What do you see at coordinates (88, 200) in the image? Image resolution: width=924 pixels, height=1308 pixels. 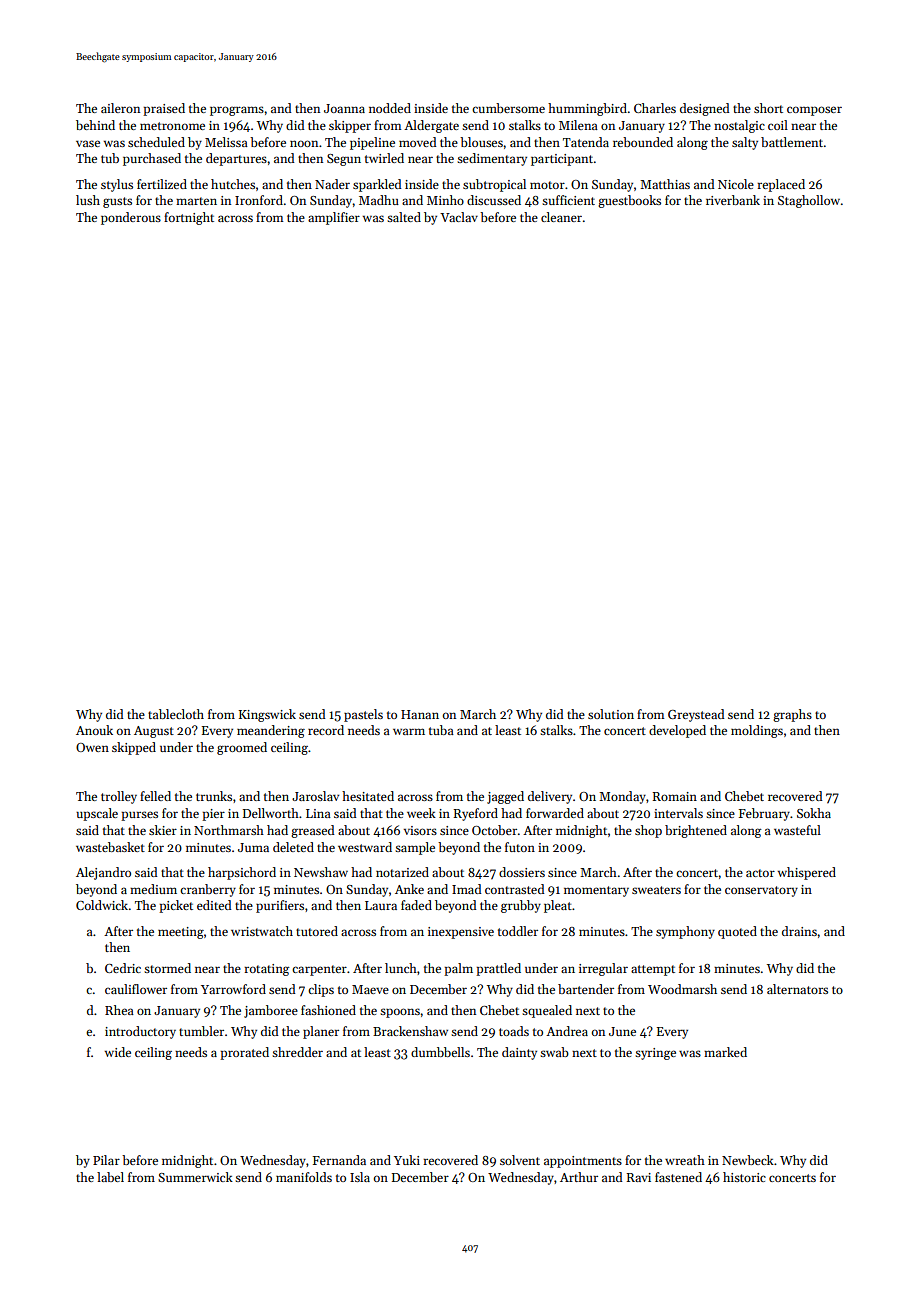 I see `lush` at bounding box center [88, 200].
